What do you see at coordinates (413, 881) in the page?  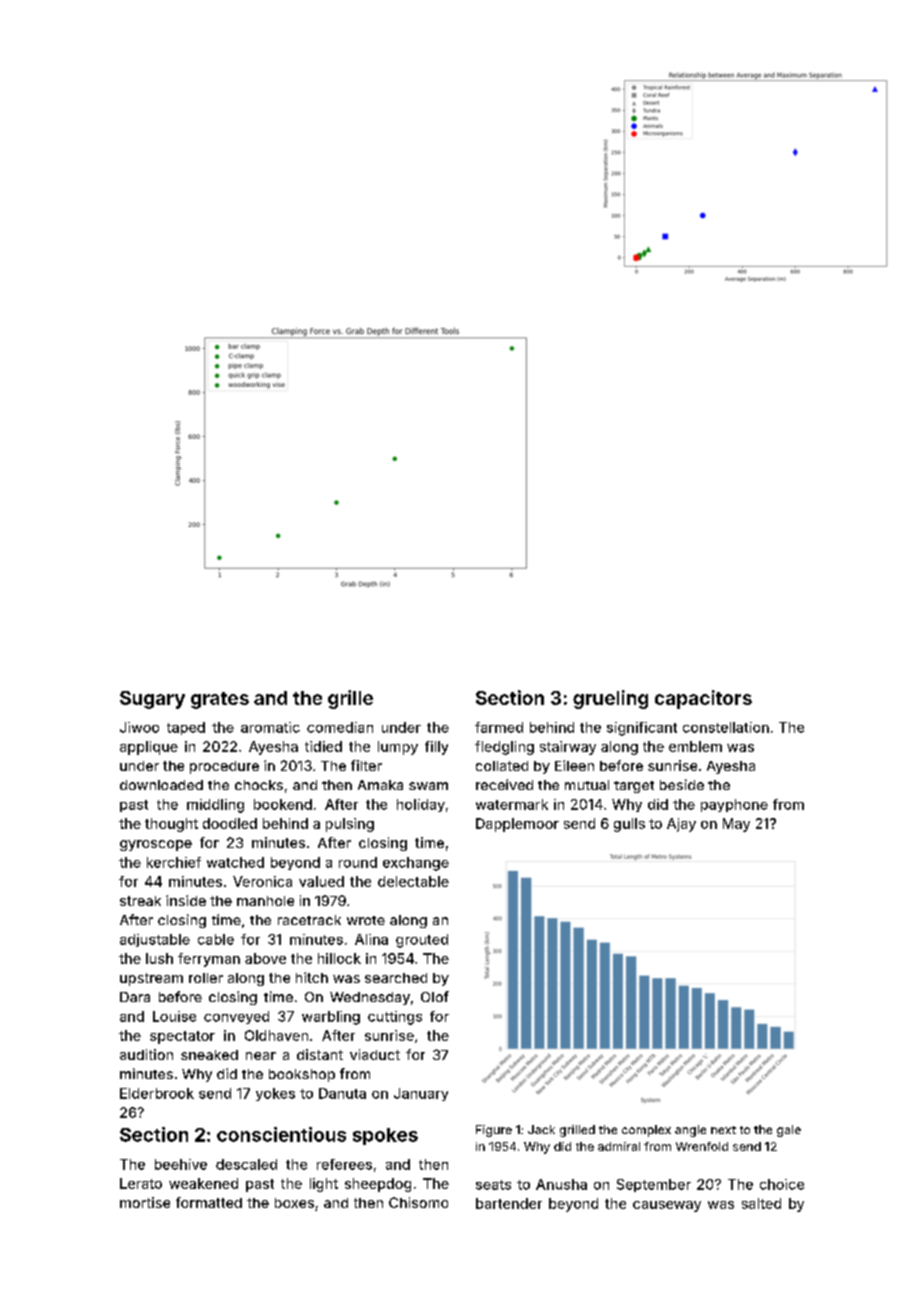 I see `delectable` at bounding box center [413, 881].
